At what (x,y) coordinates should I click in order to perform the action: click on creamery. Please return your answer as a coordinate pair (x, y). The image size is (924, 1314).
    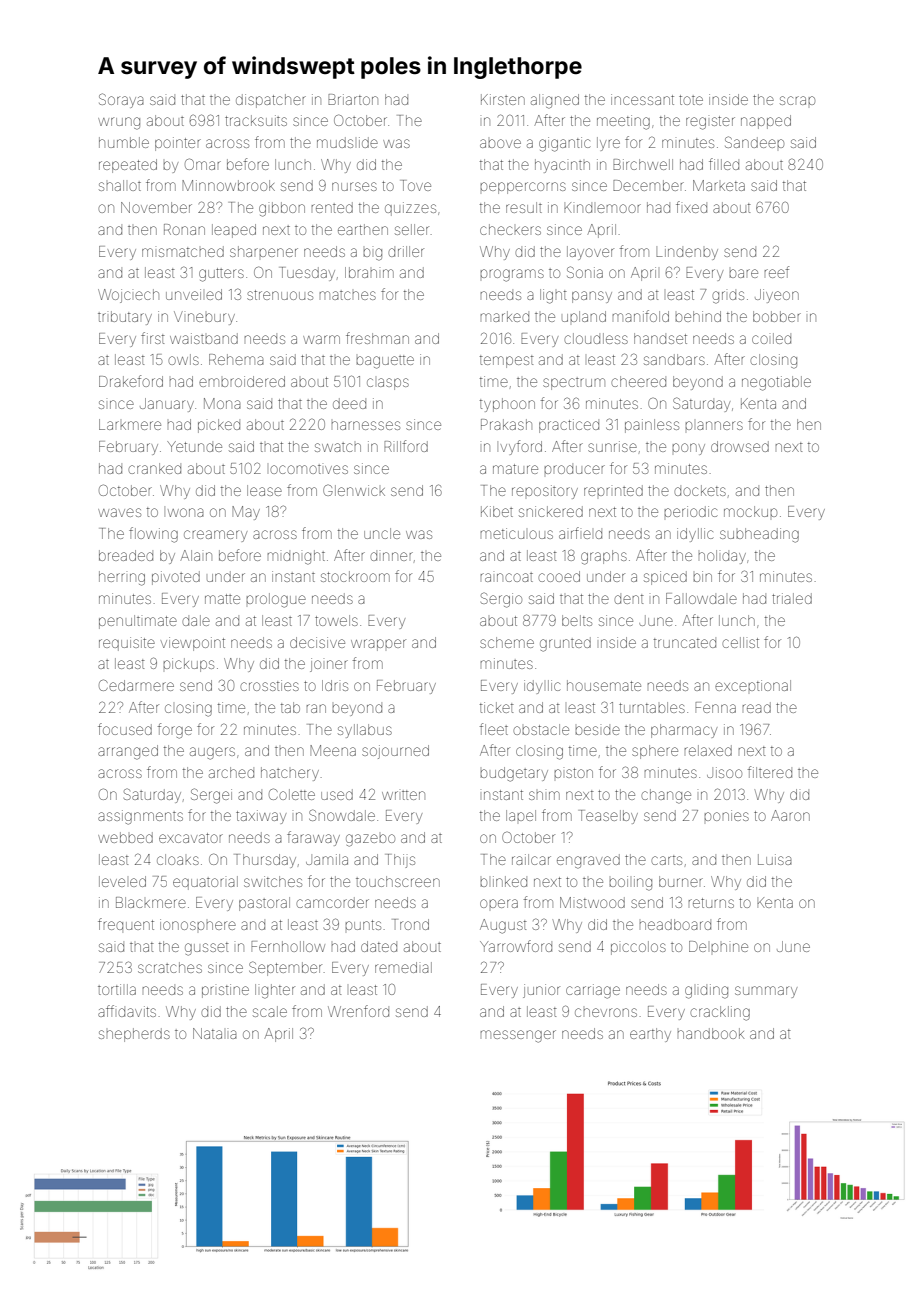
    Looking at the image, I should click on (215, 536).
